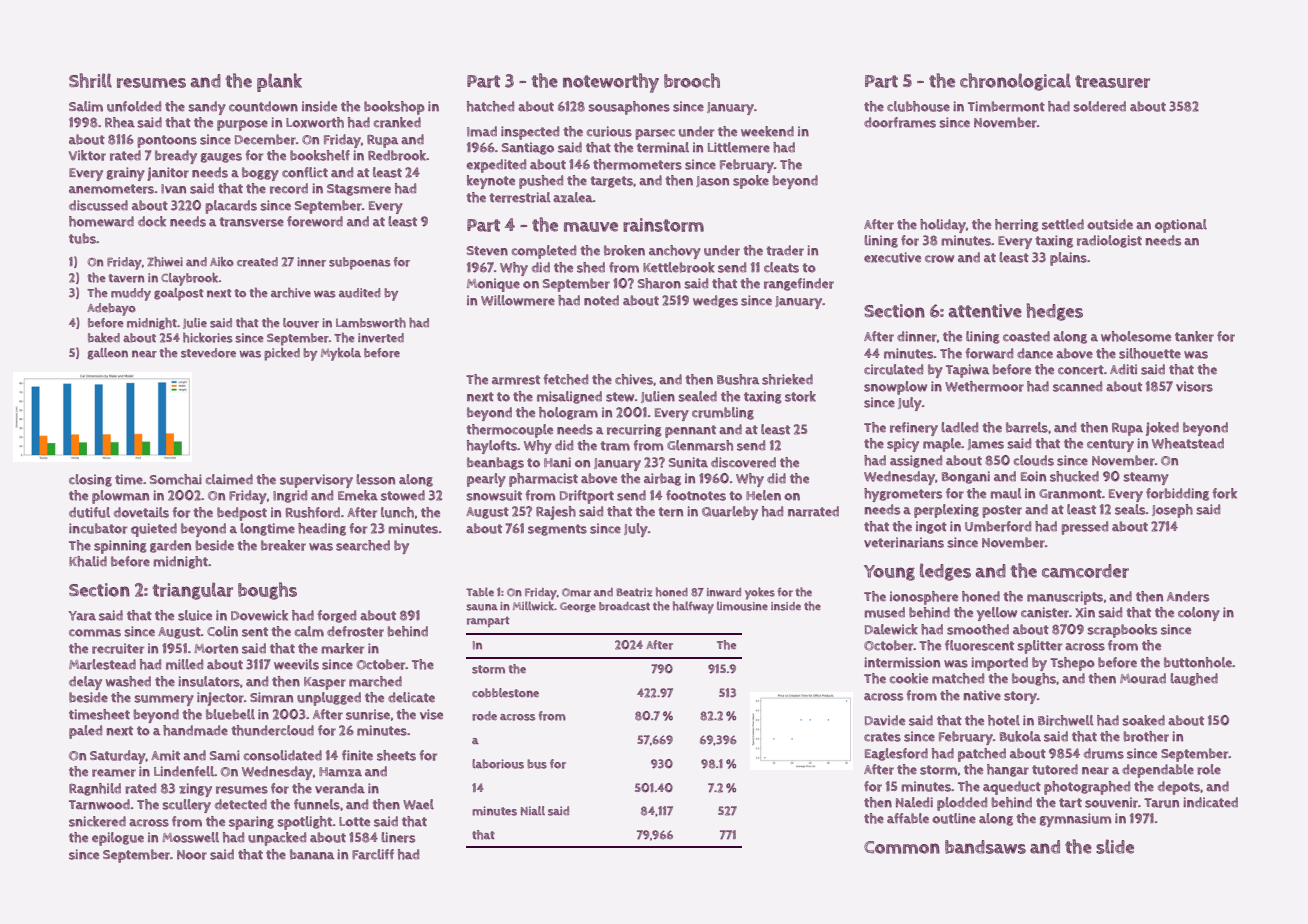  I want to click on banana, so click(312, 854).
